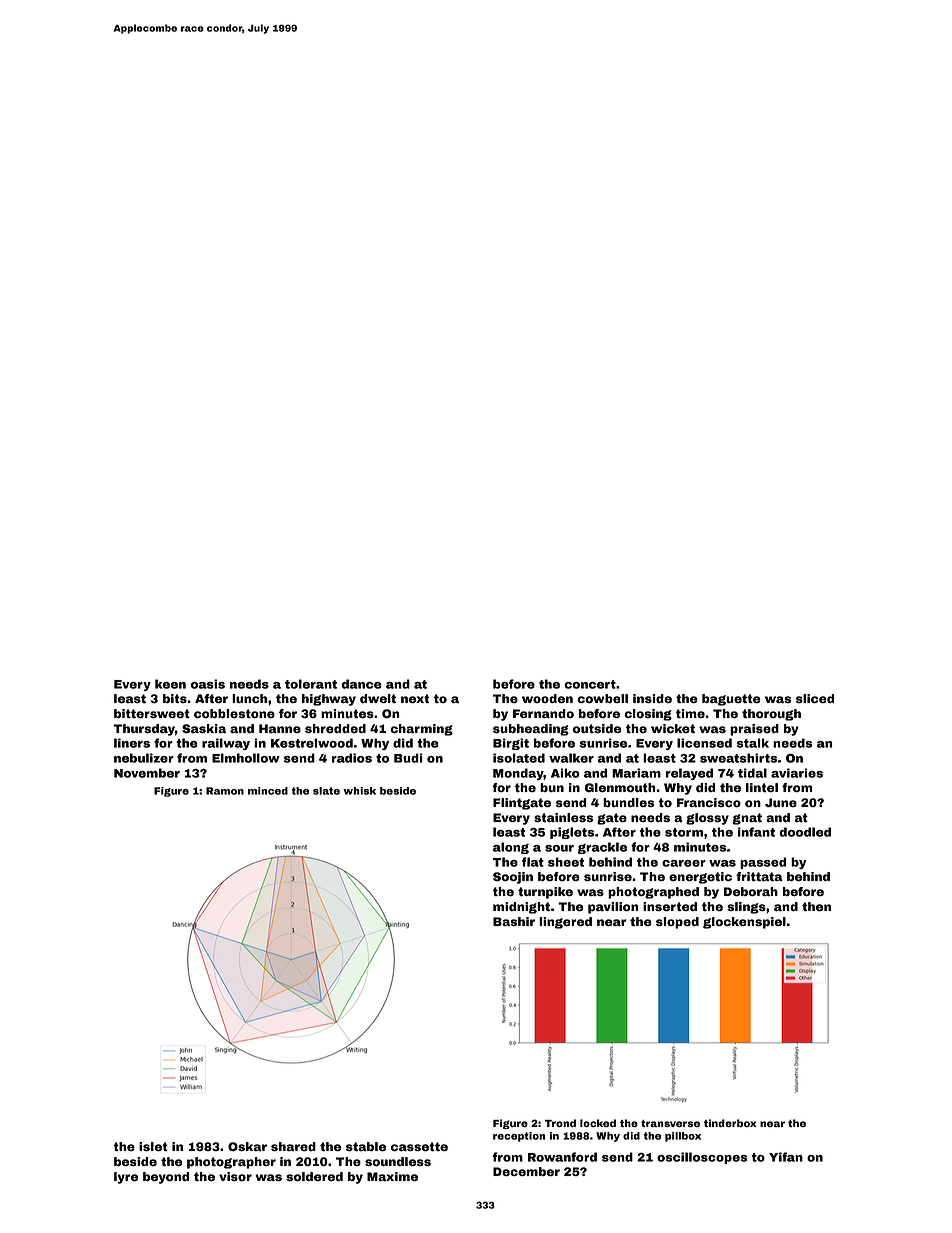 This screenshot has height=1233, width=952. What do you see at coordinates (225, 791) in the screenshot?
I see `Ramon` at bounding box center [225, 791].
